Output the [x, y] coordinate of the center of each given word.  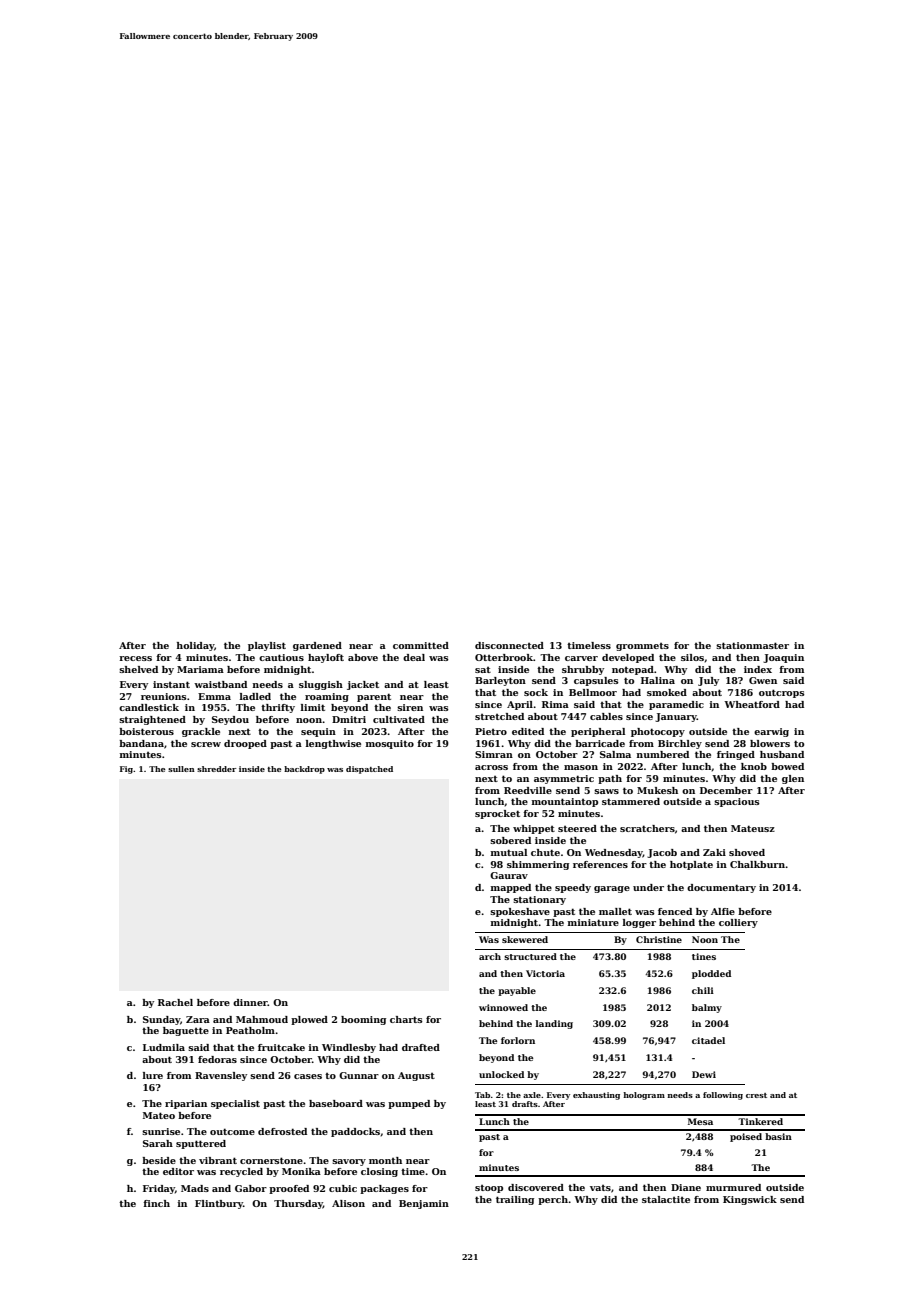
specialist [235, 1104]
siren [410, 707]
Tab [482, 1095]
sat [483, 670]
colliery [738, 923]
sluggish [321, 685]
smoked [667, 692]
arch [490, 956]
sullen [181, 769]
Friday [159, 1189]
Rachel [175, 1002]
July [708, 681]
